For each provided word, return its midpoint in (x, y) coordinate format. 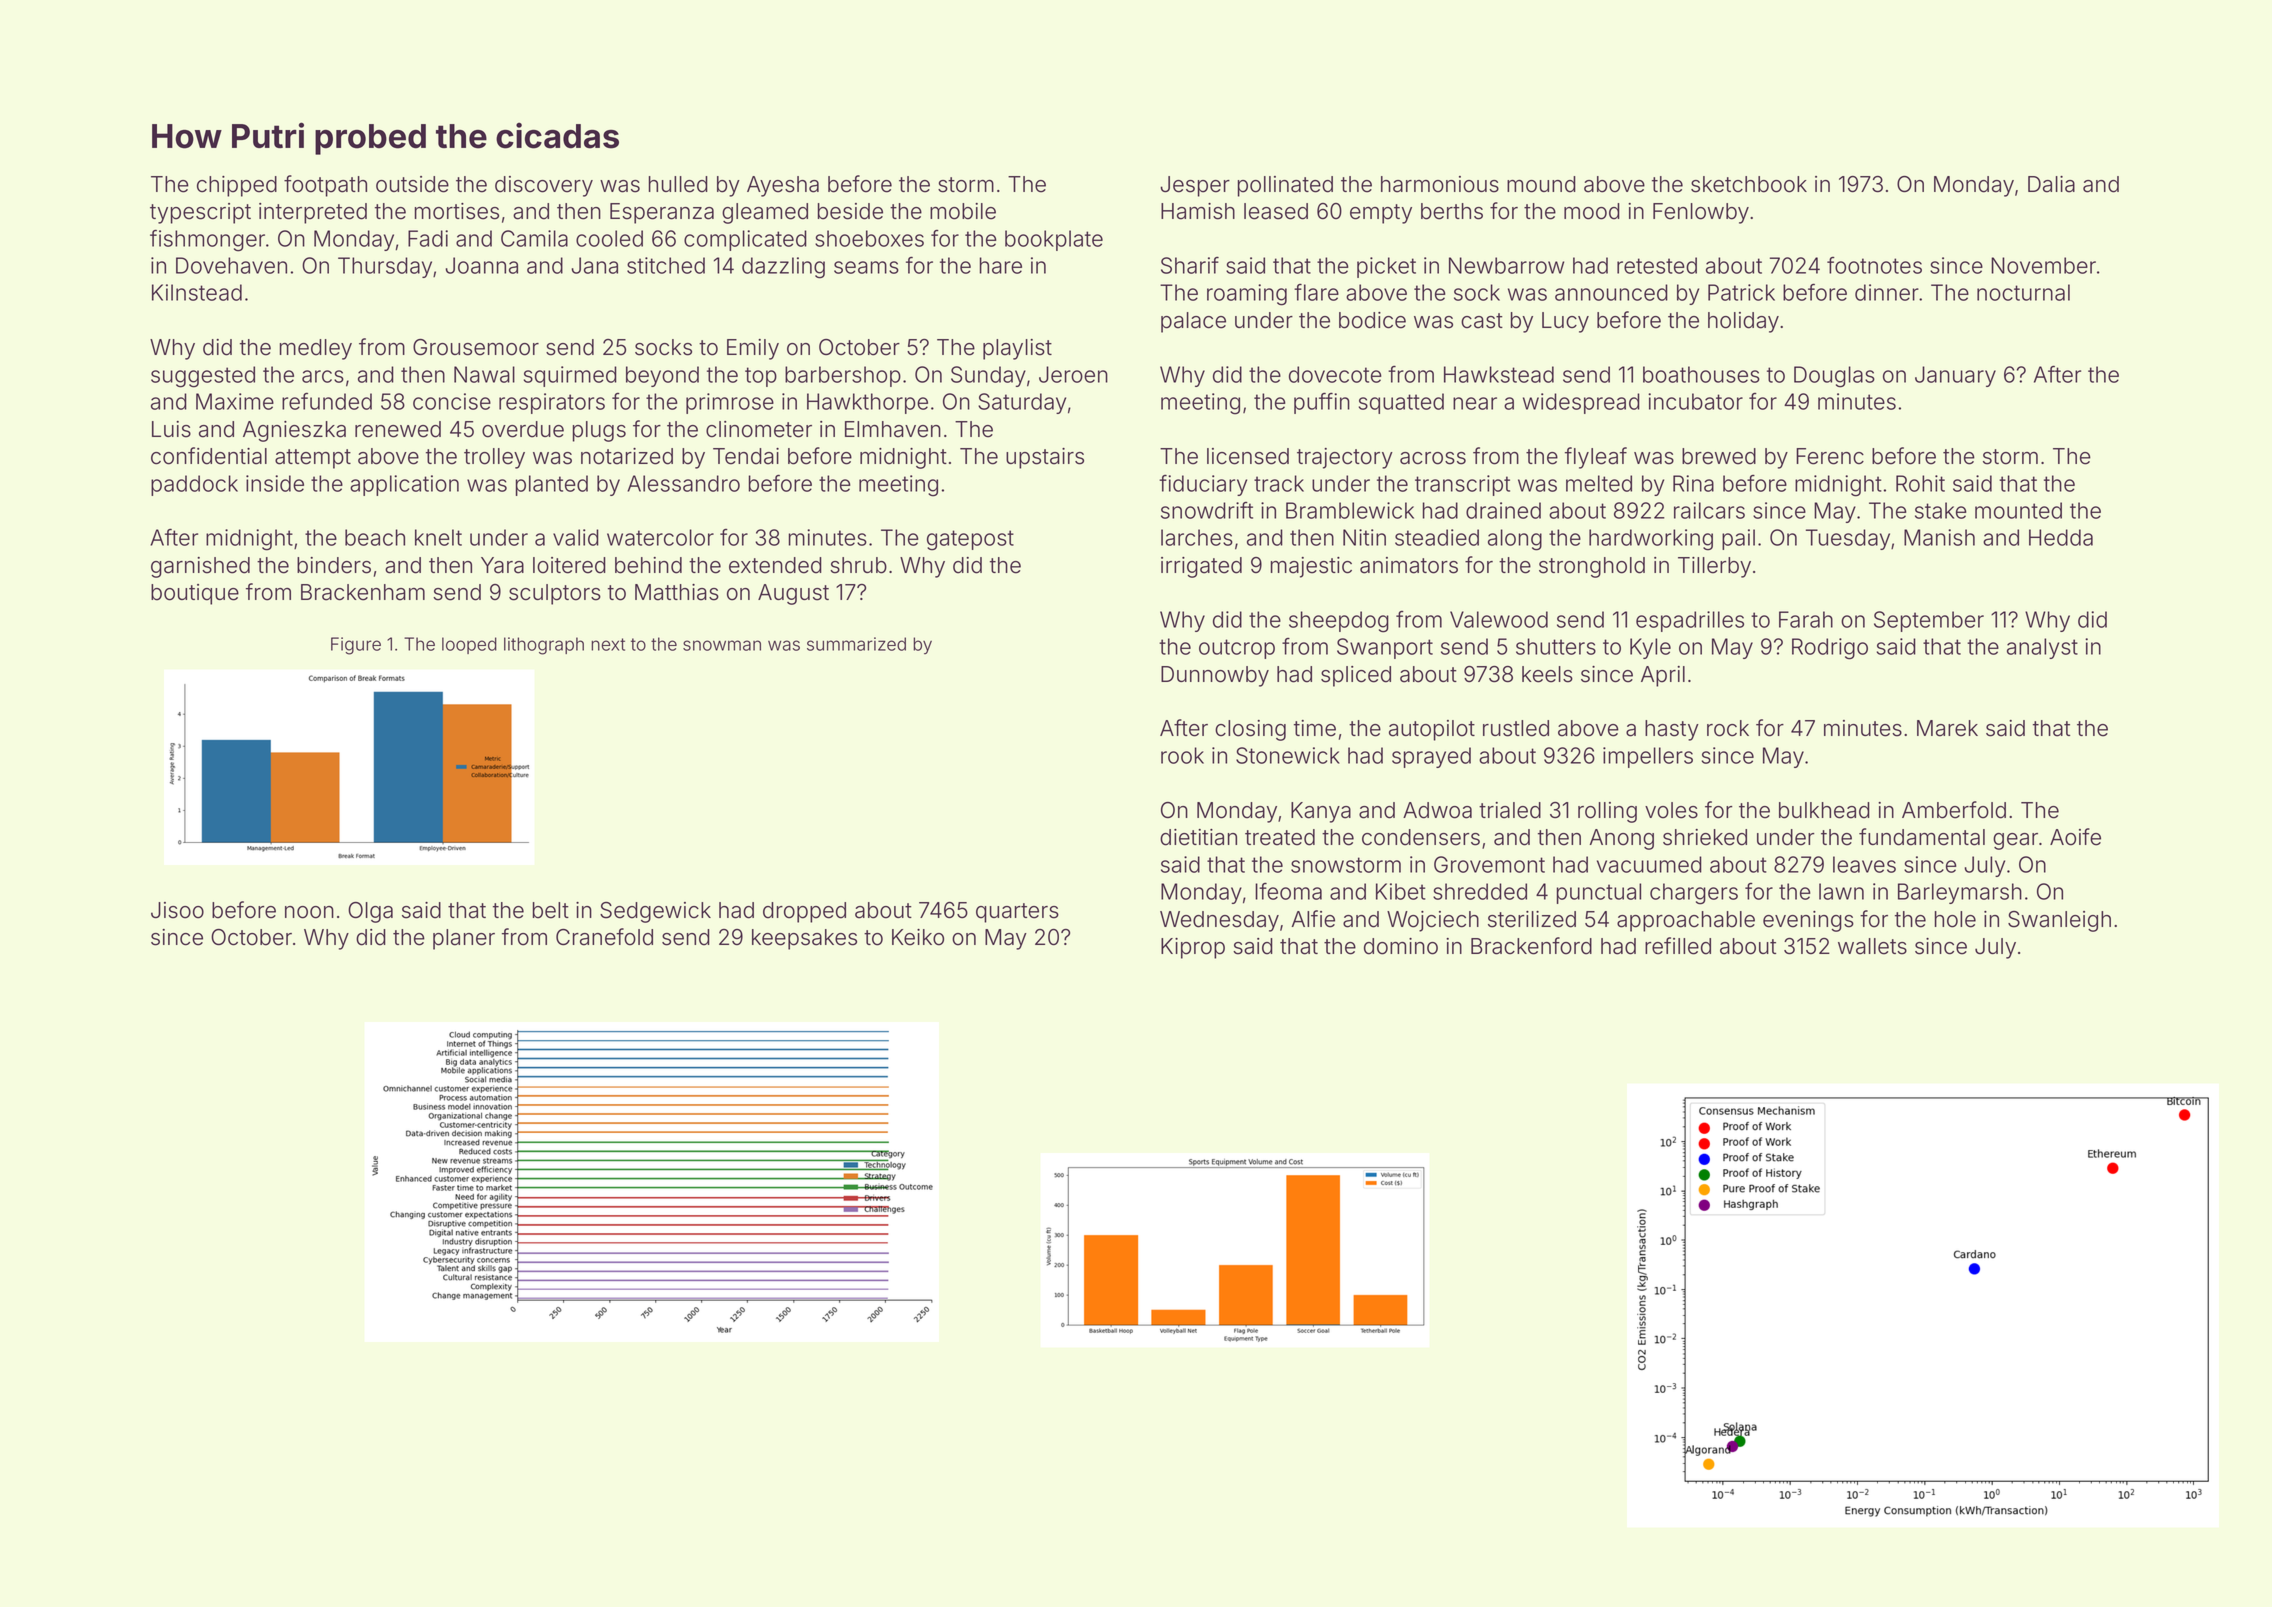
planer (464, 939)
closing (1250, 730)
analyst (2042, 648)
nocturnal (2023, 292)
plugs (599, 431)
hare (1001, 265)
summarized (856, 644)
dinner (1887, 292)
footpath (325, 186)
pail (1738, 539)
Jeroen (1073, 374)
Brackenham (363, 592)
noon (309, 912)
